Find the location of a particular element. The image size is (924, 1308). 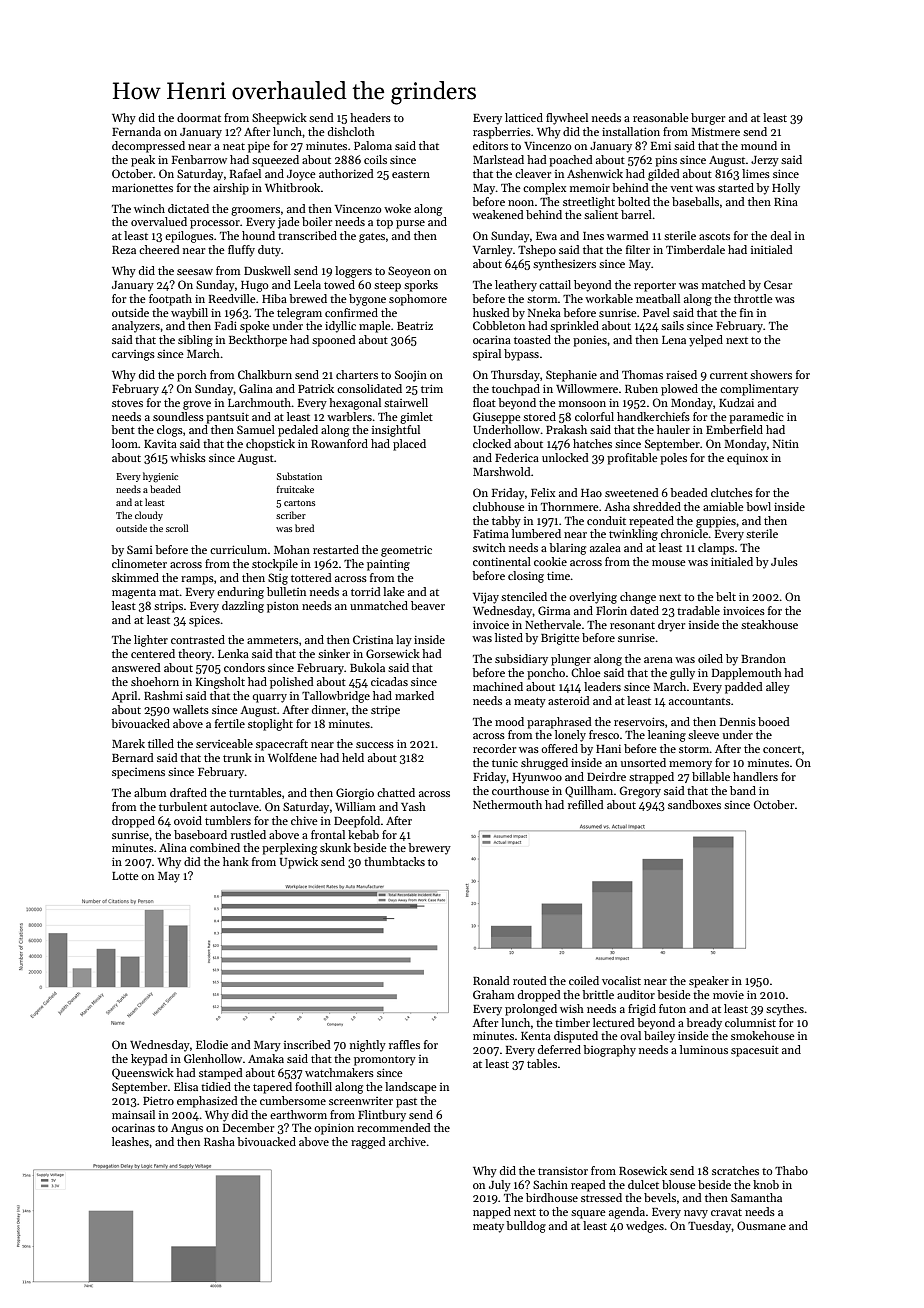

marionettes is located at coordinates (142, 187).
